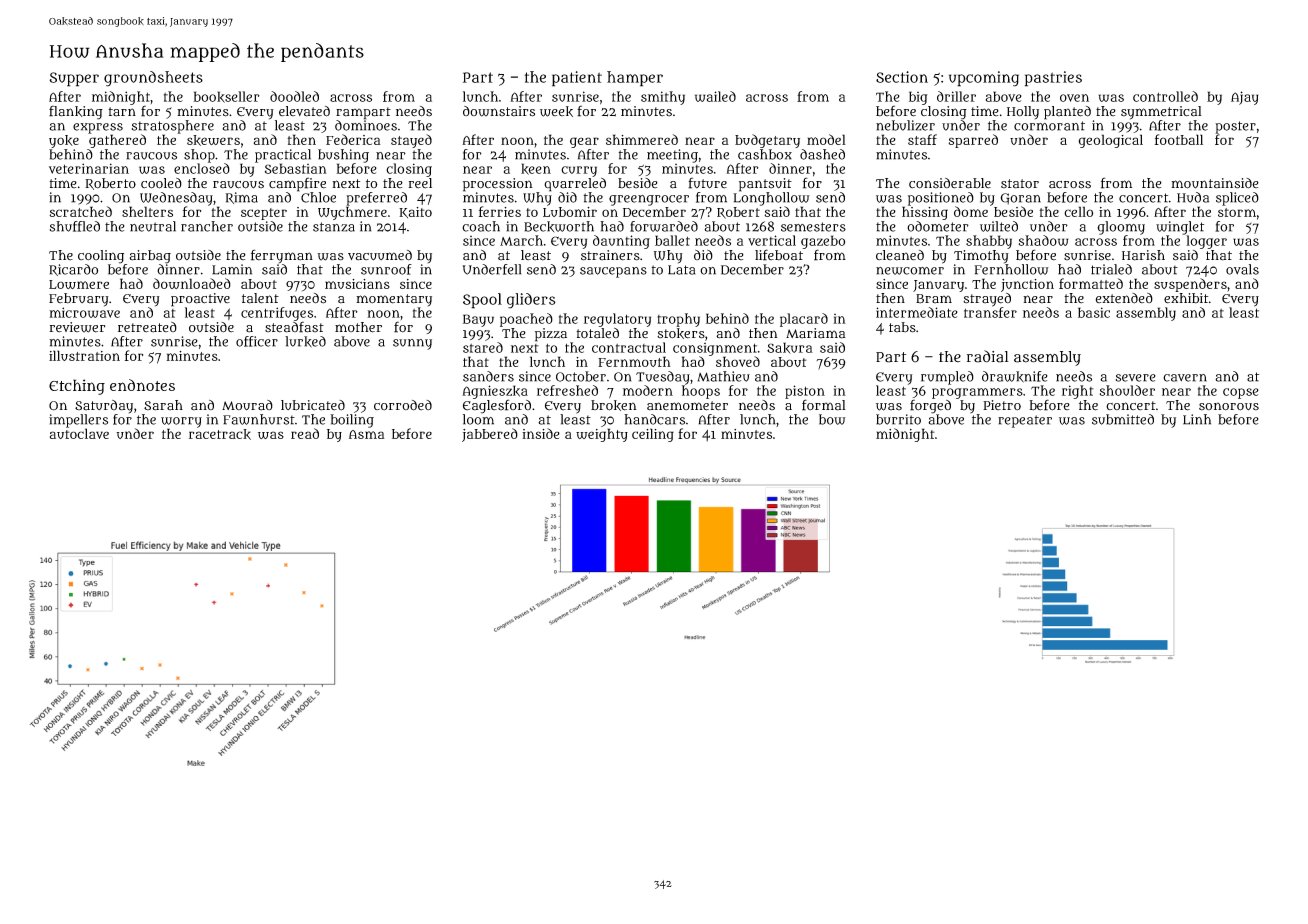  Describe the element at coordinates (98, 128) in the screenshot. I see `express` at that location.
